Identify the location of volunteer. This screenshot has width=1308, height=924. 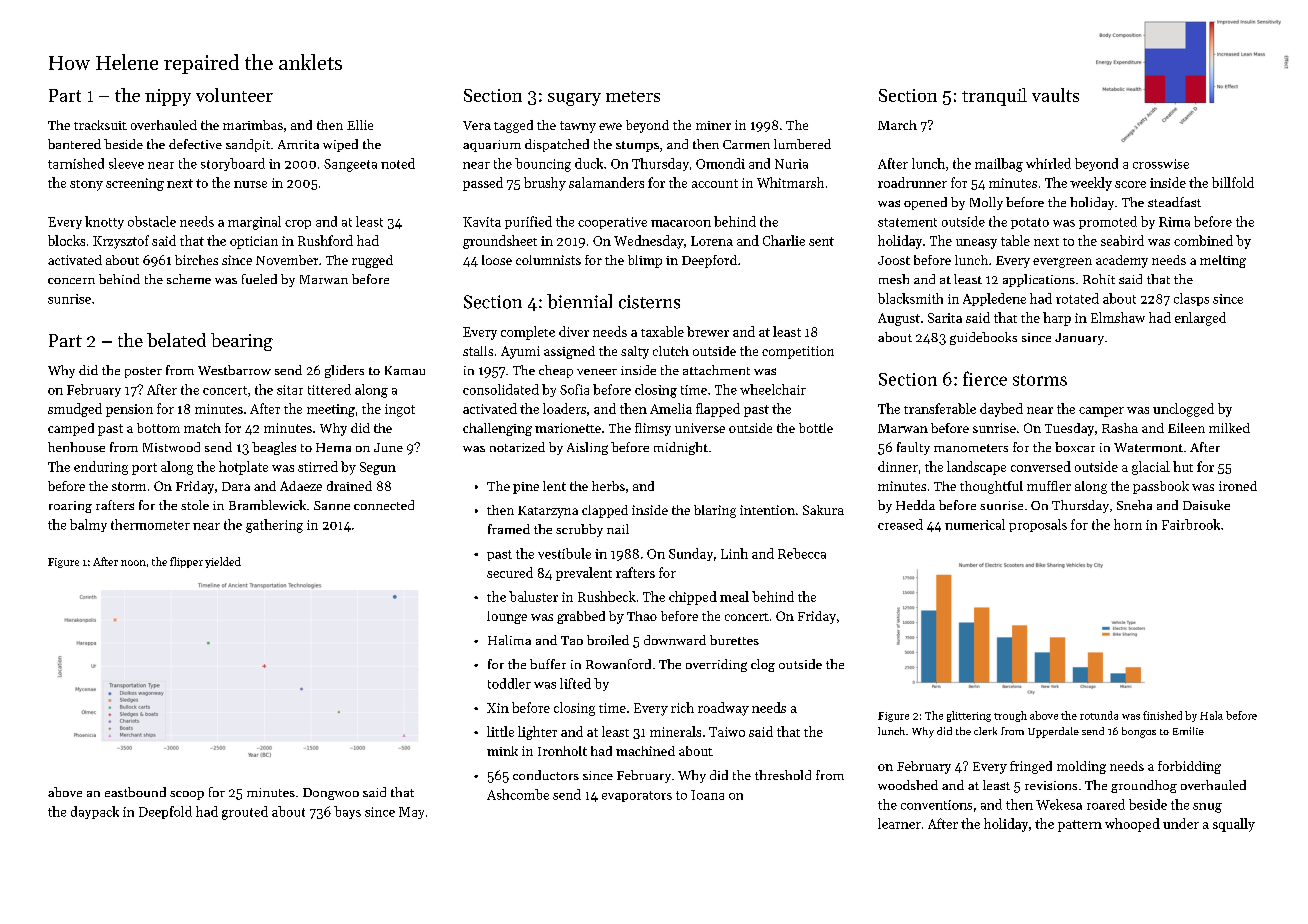
(234, 95).
